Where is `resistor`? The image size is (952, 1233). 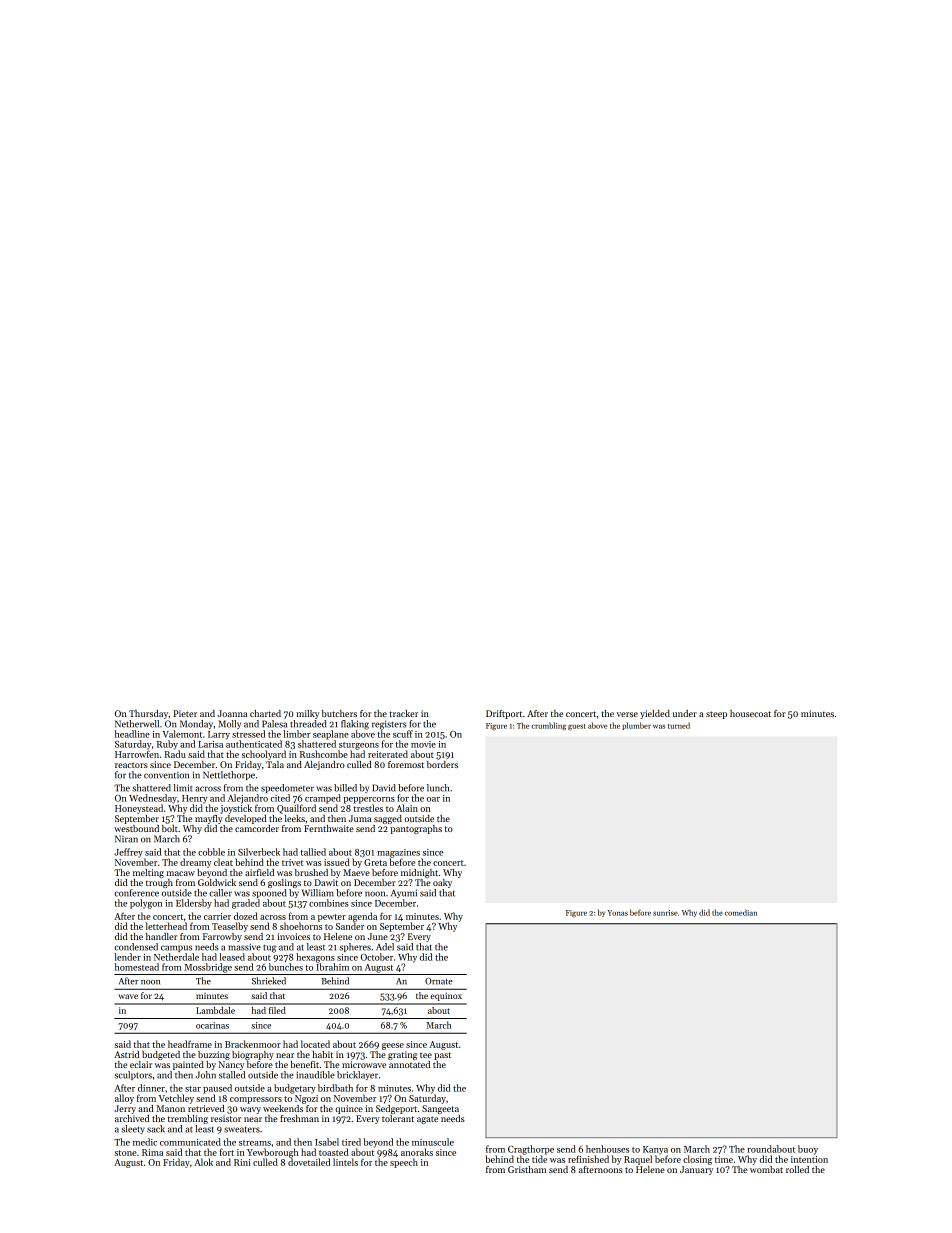
resistor is located at coordinates (226, 1118).
